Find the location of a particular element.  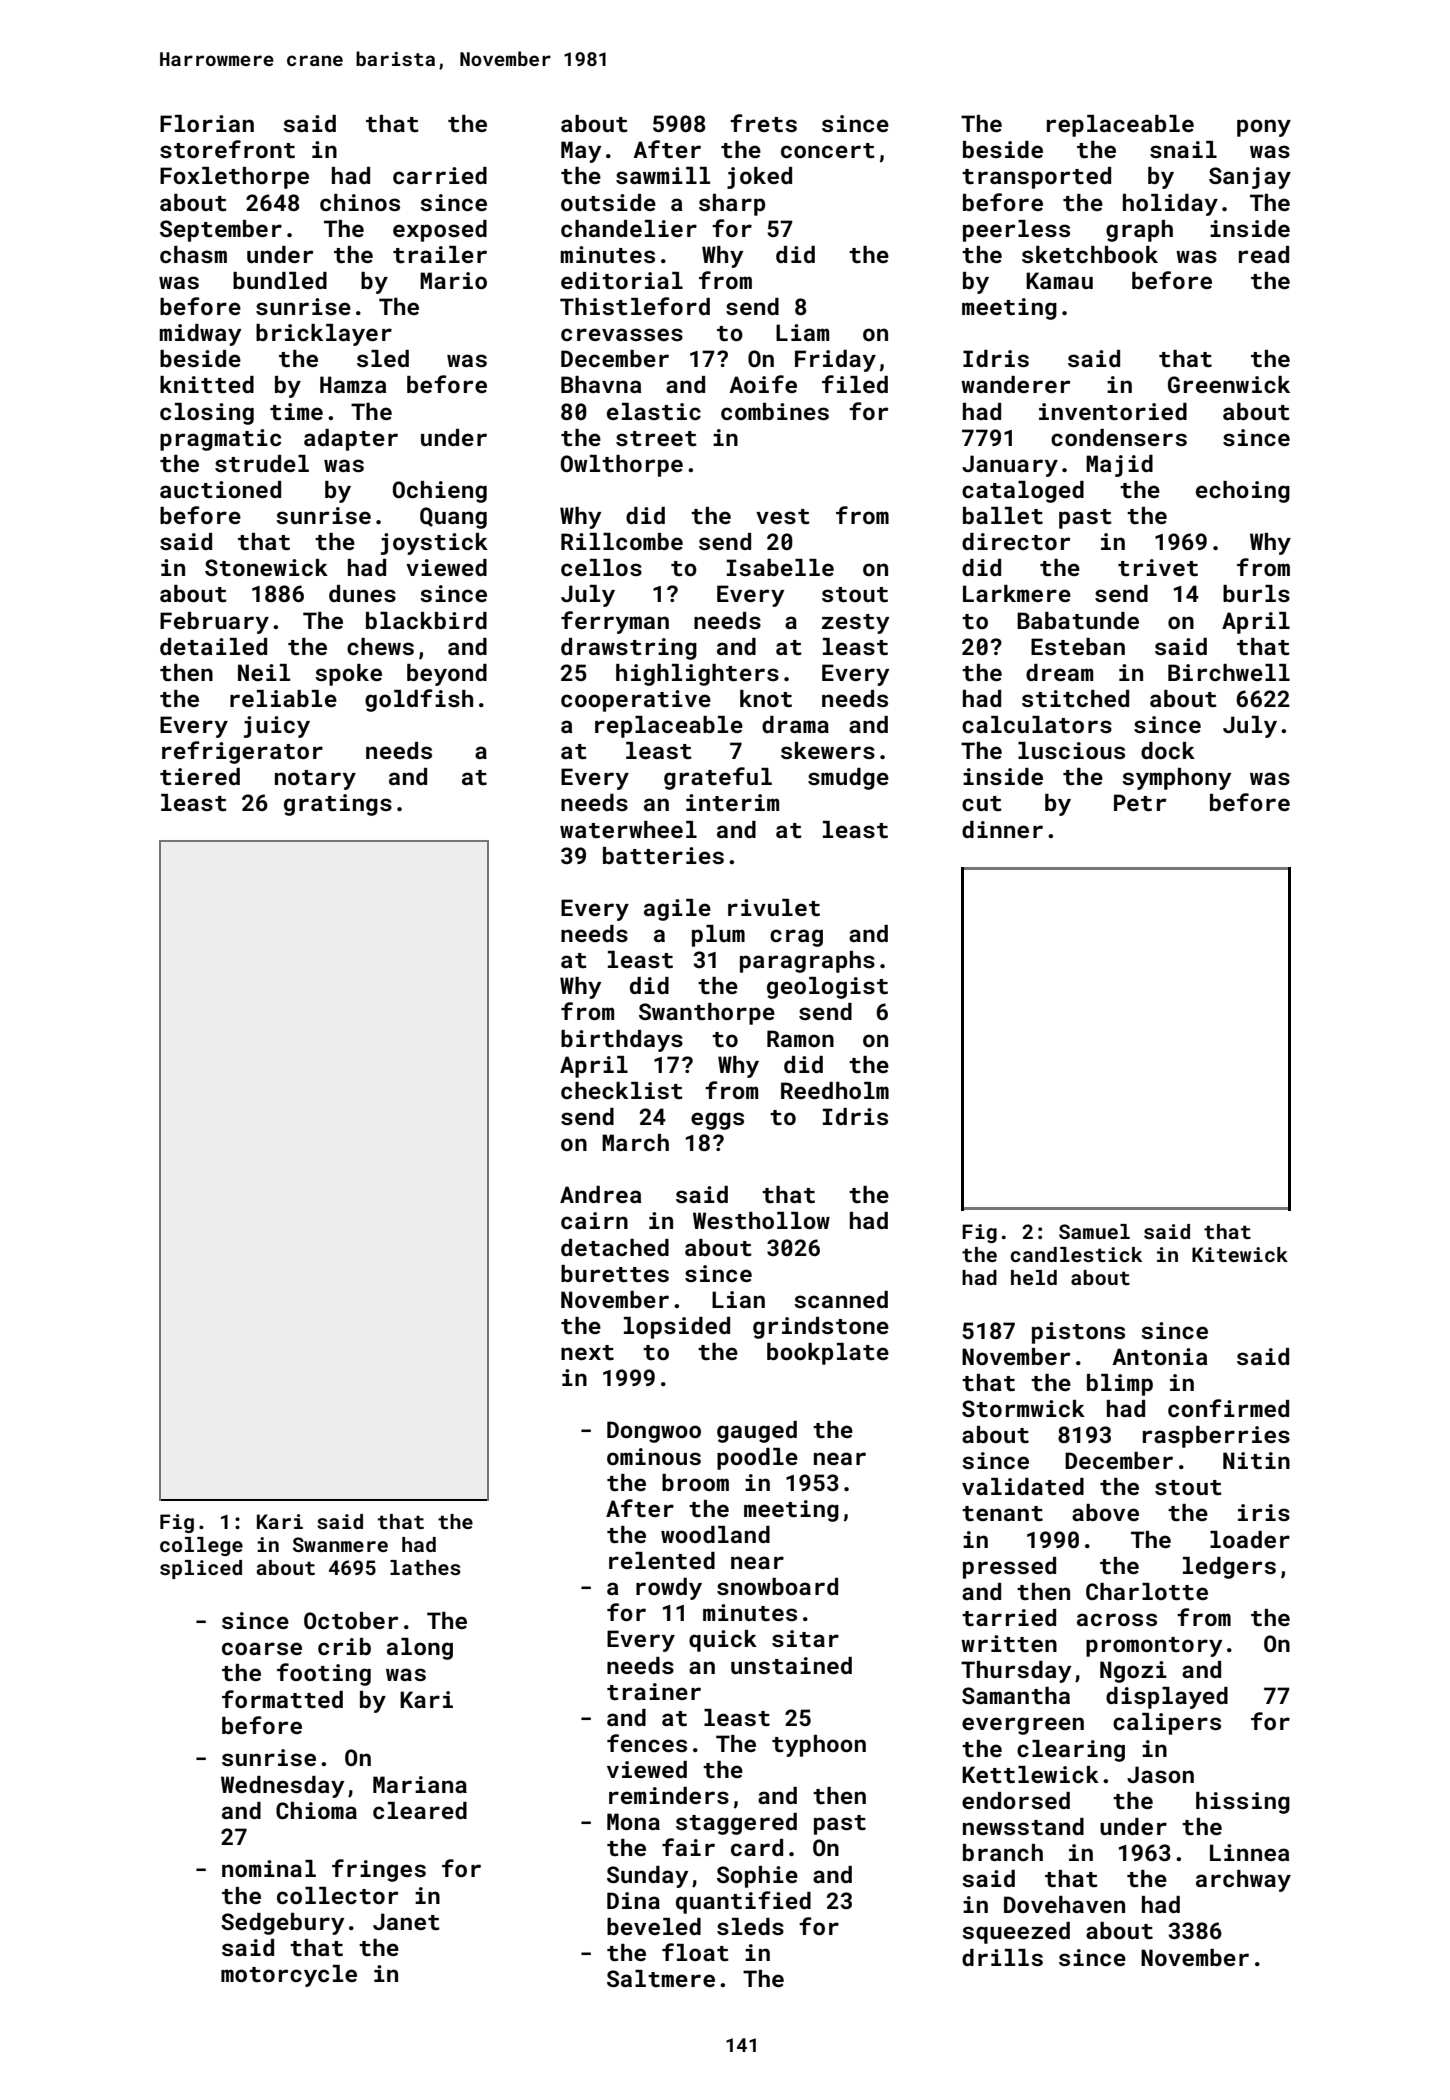

pistons is located at coordinates (1078, 1333).
